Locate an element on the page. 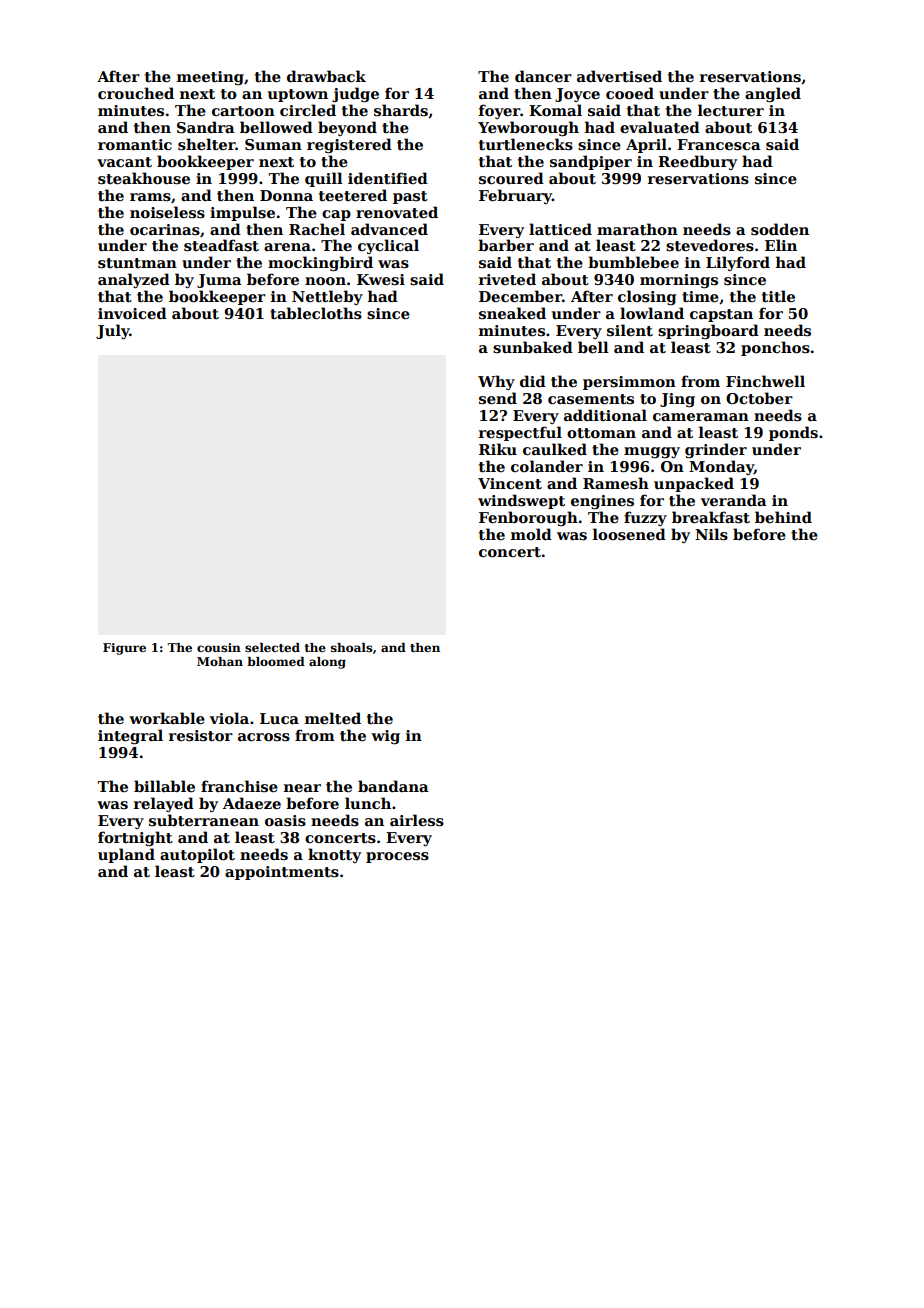 This document has width=924, height=1308. registered is located at coordinates (349, 145).
